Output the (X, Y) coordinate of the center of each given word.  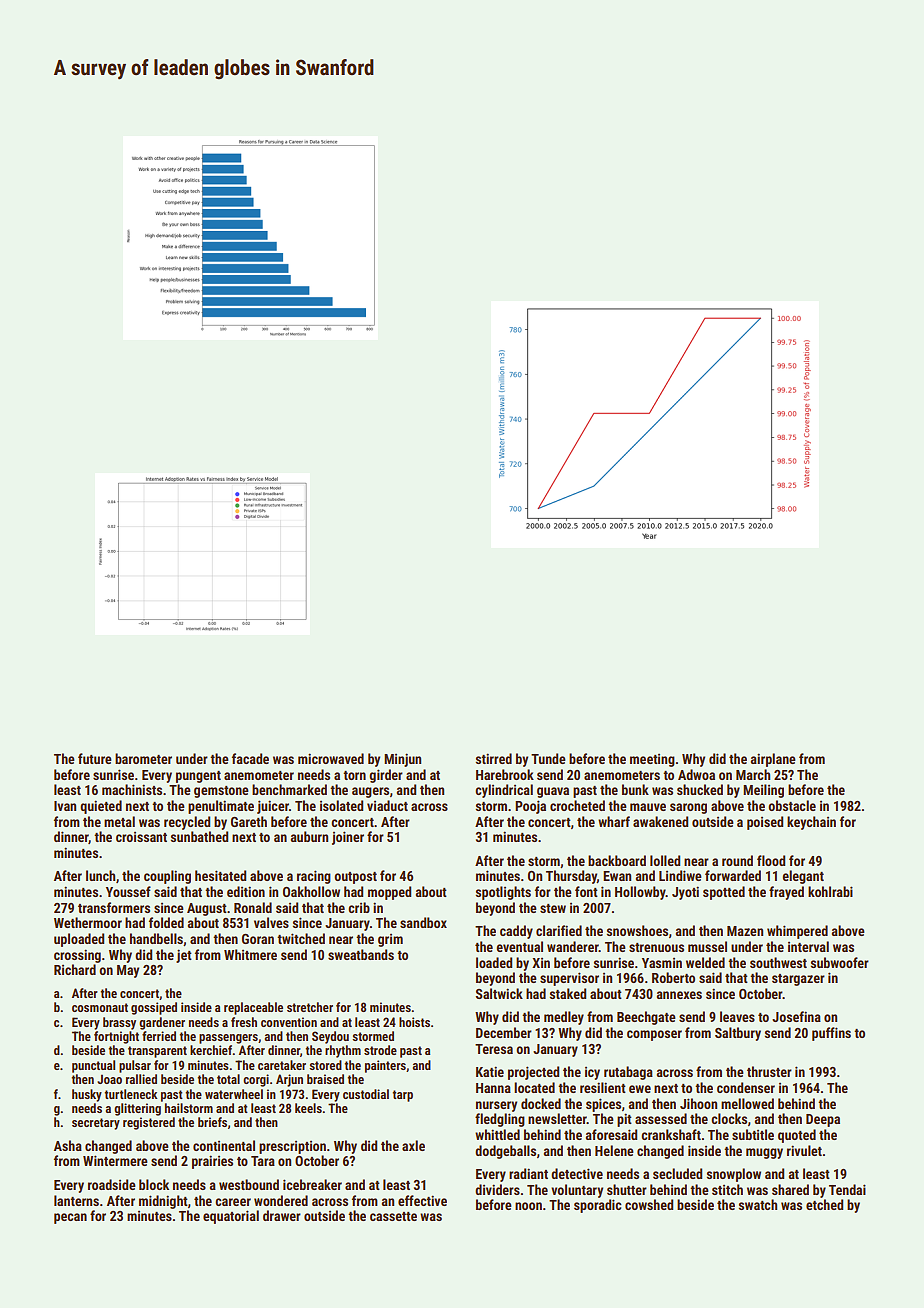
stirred (494, 758)
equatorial (231, 1217)
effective (422, 1200)
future (95, 758)
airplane (773, 760)
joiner (348, 838)
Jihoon (698, 1103)
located (534, 1087)
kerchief (211, 1050)
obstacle (792, 805)
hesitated (220, 875)
